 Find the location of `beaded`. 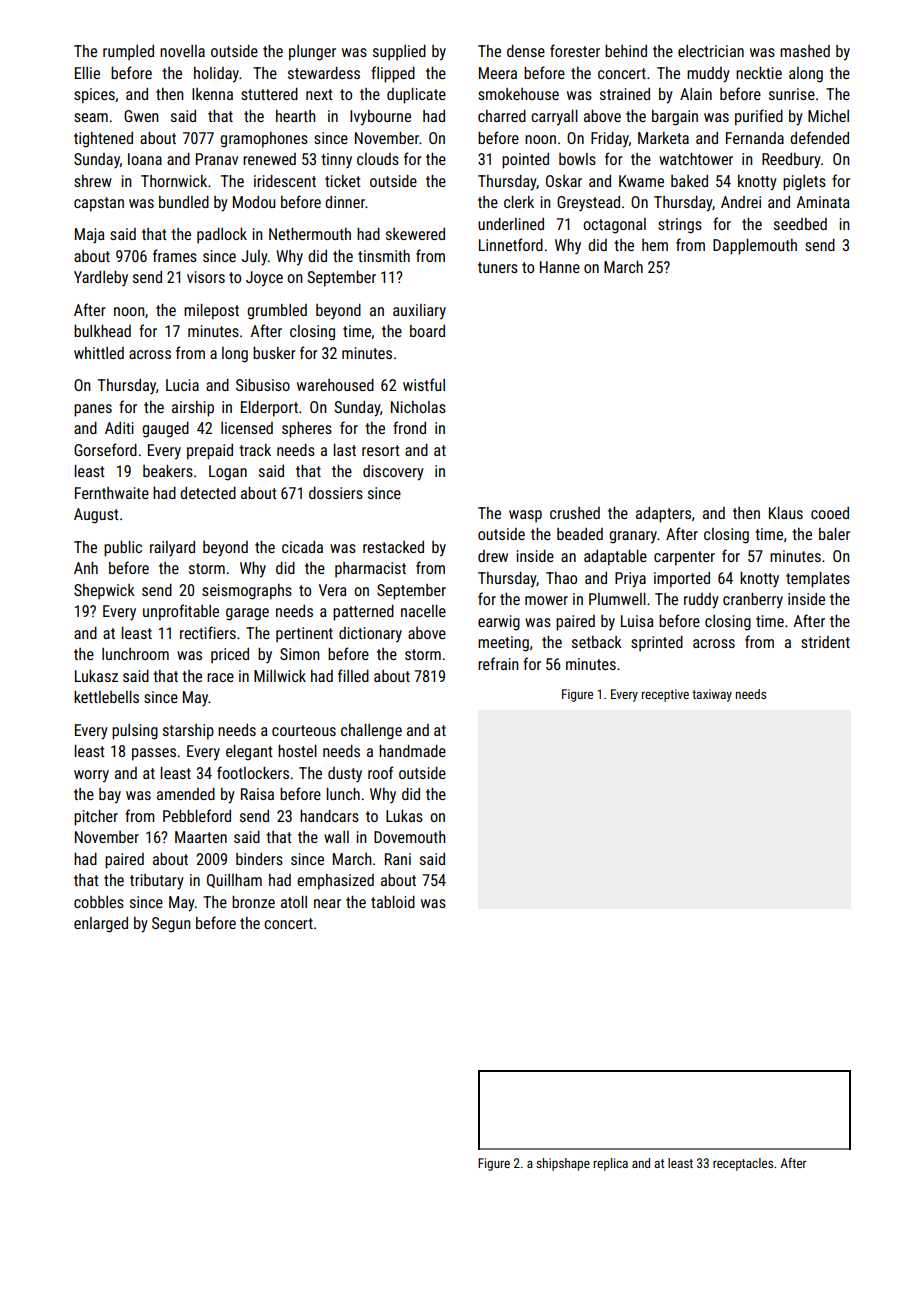

beaded is located at coordinates (580, 534).
